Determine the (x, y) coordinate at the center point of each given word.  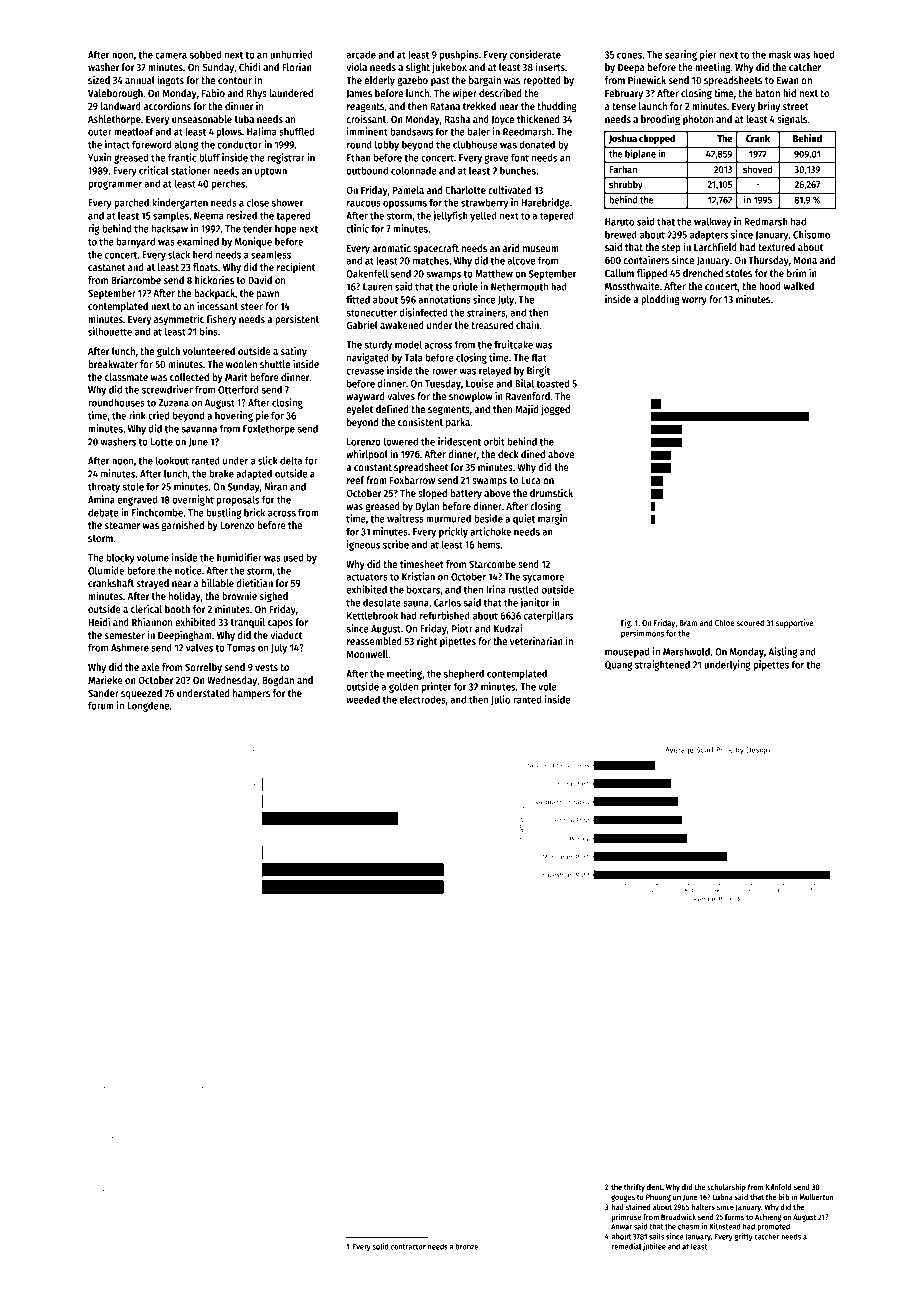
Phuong (658, 1198)
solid (381, 1246)
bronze (467, 1246)
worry (694, 301)
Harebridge (546, 203)
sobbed (205, 54)
